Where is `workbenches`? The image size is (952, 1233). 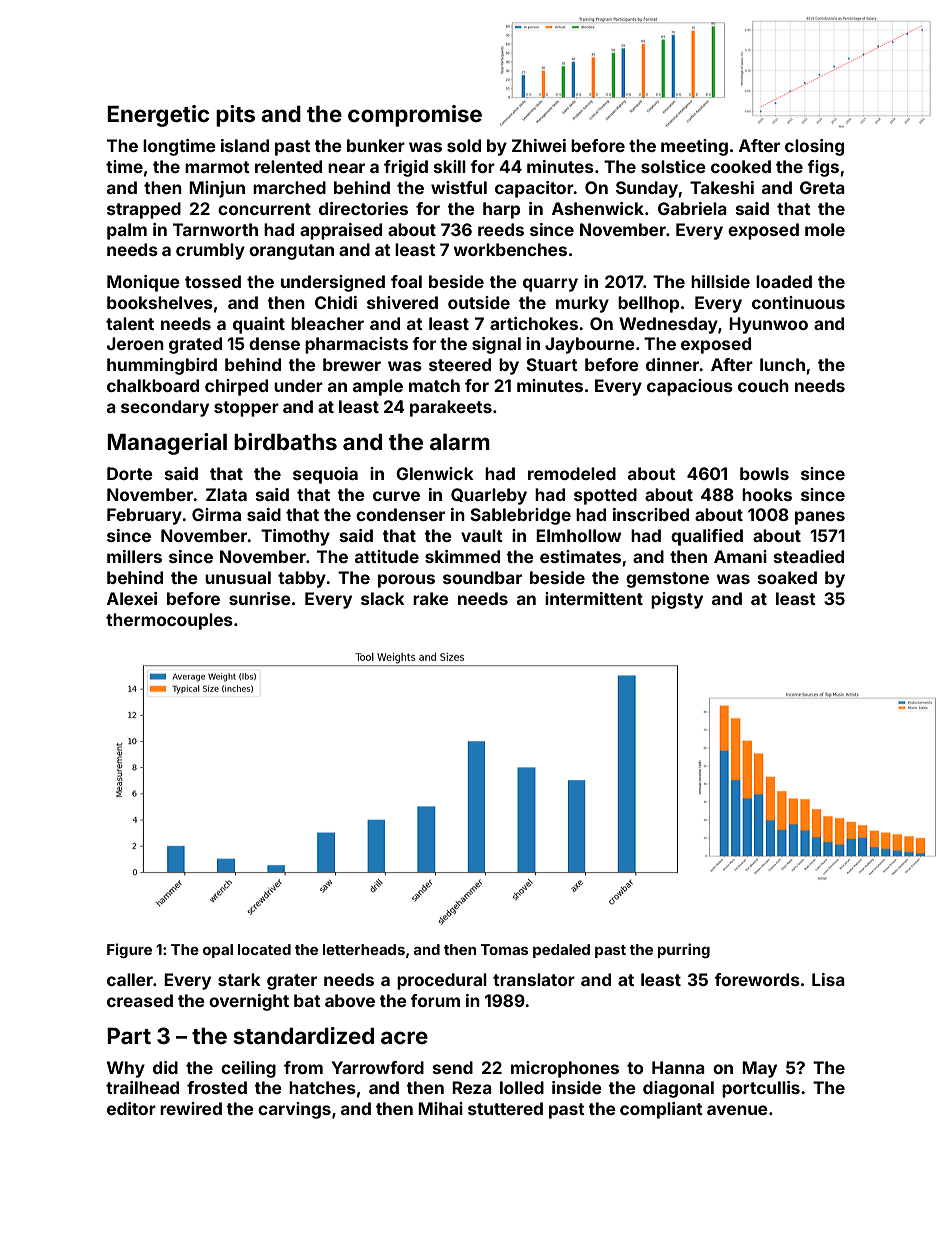 workbenches is located at coordinates (510, 249).
